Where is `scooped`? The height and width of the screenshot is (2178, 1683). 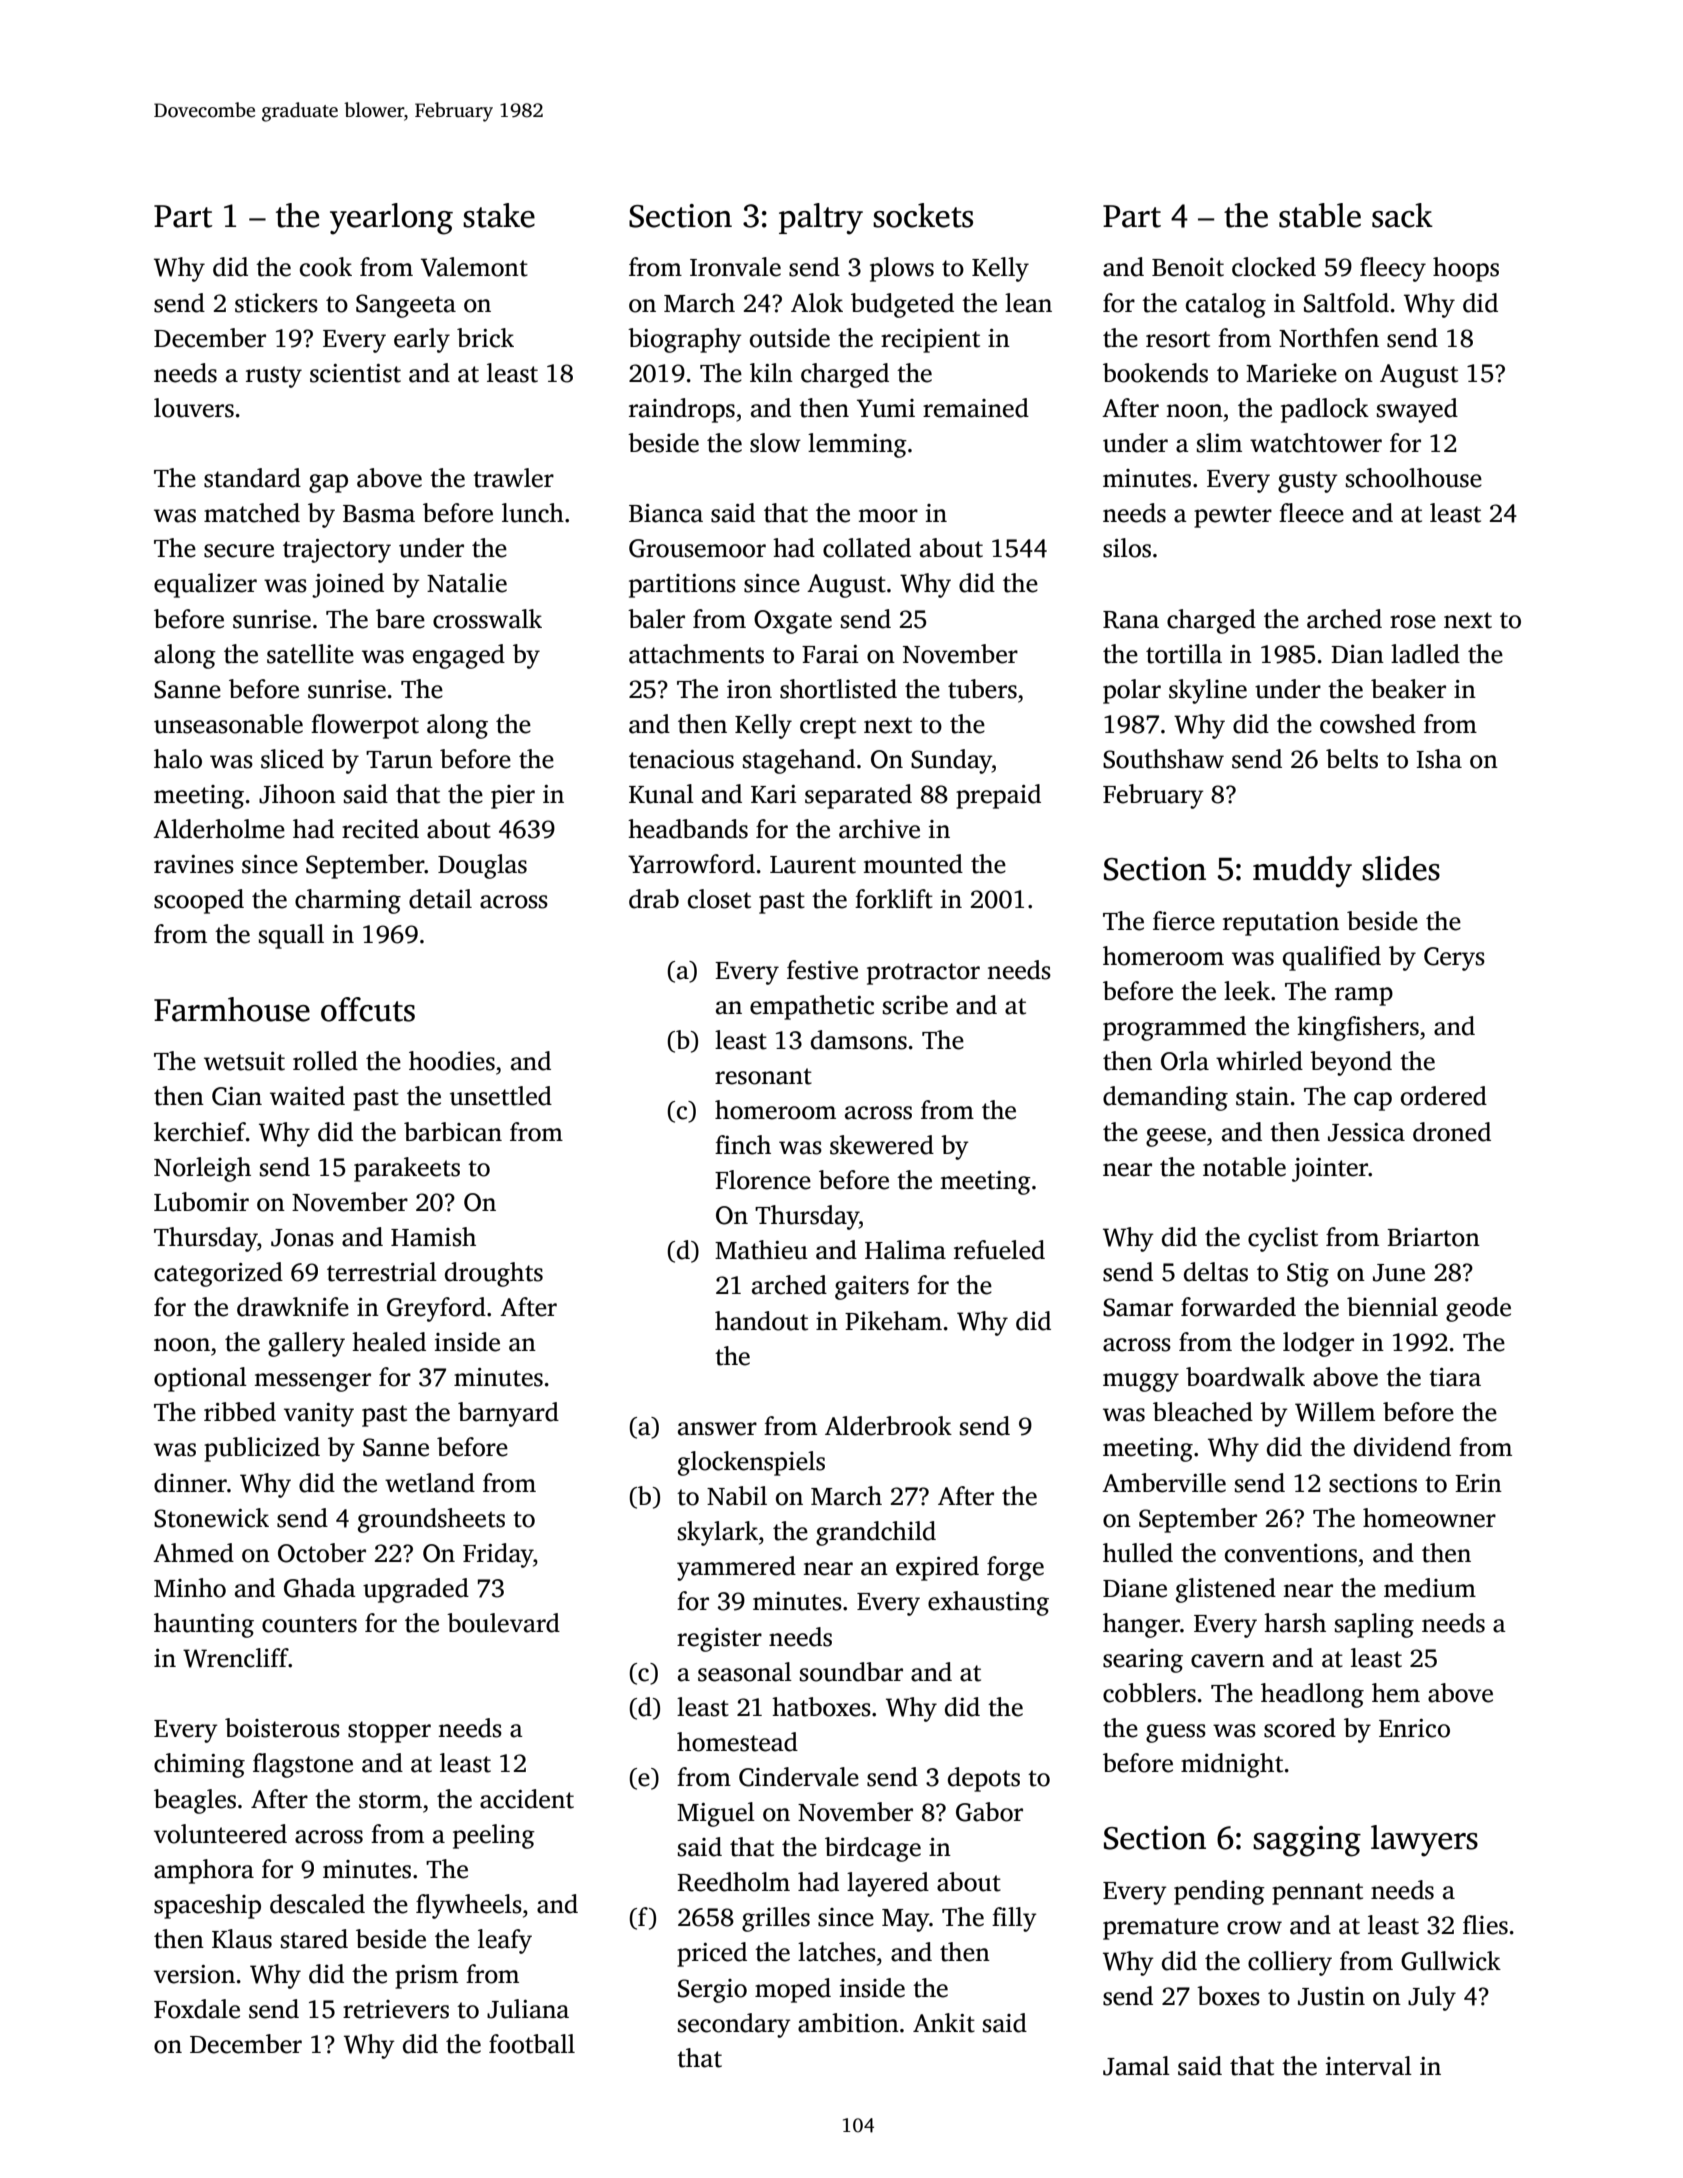 scooped is located at coordinates (199, 901).
